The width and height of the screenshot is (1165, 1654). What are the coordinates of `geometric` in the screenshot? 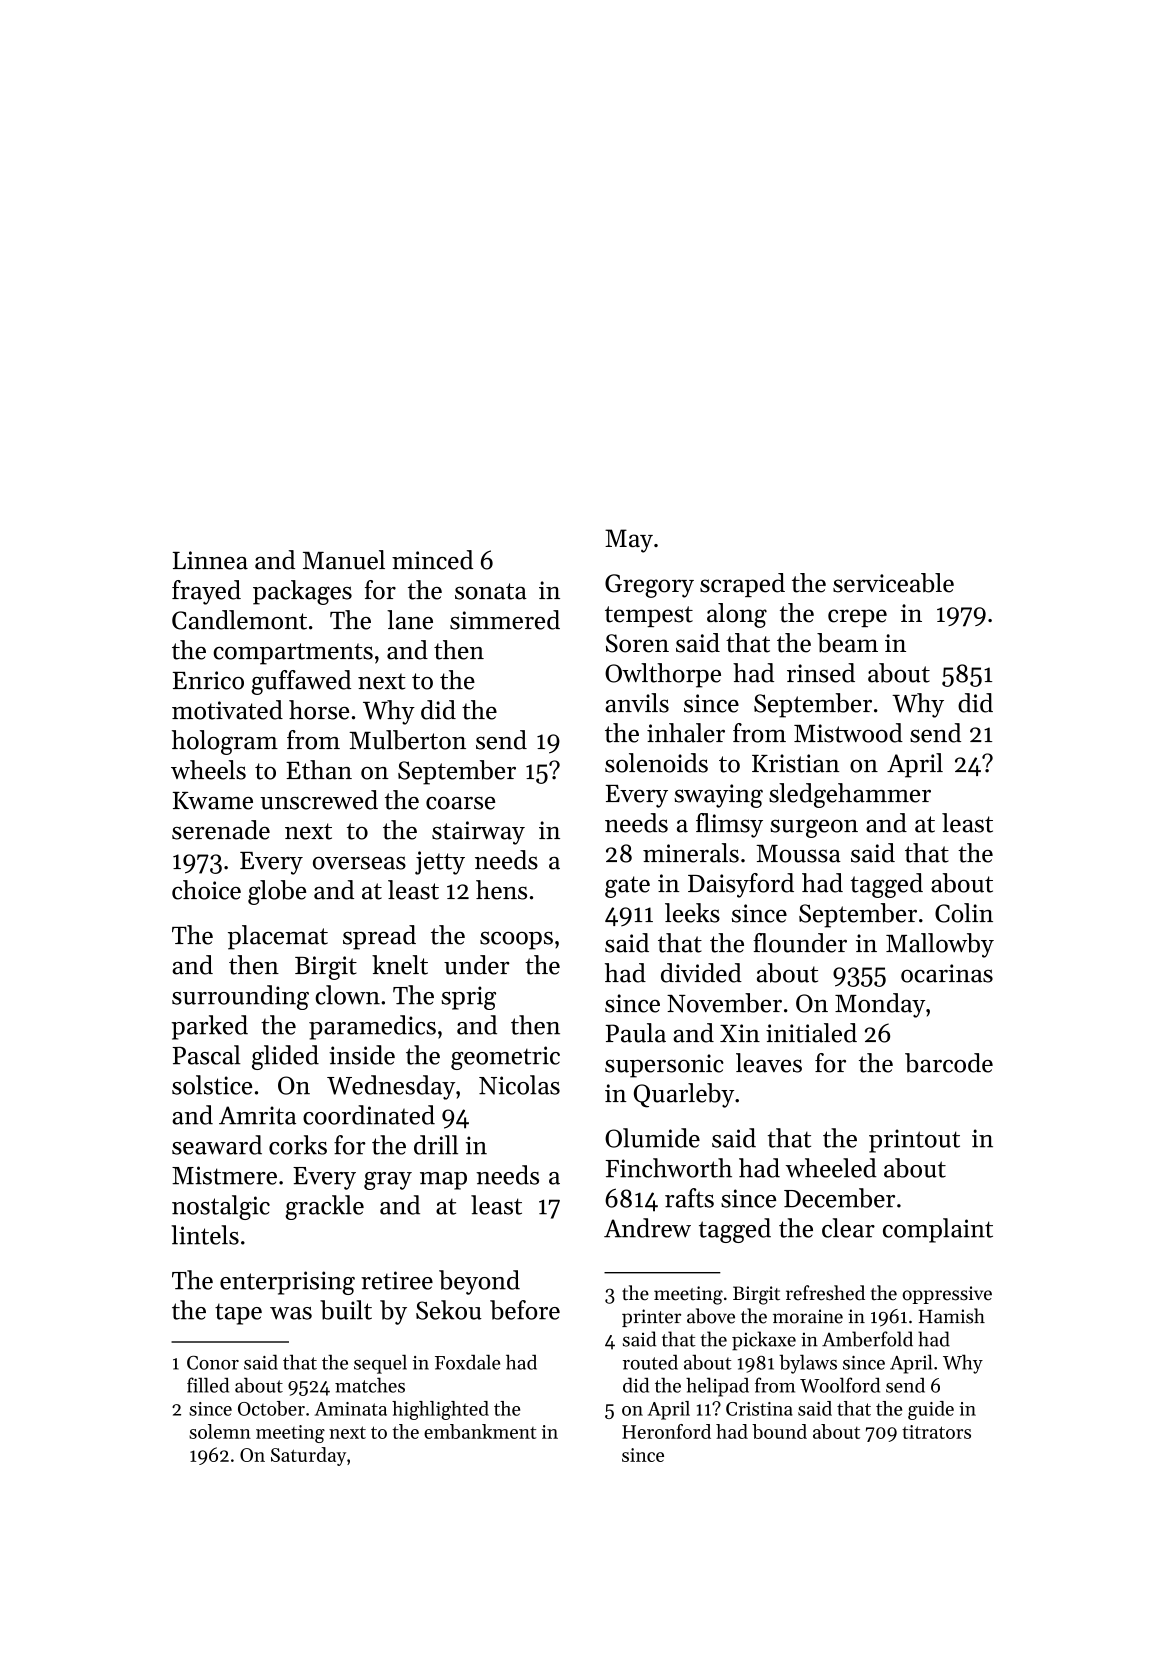 It's located at (505, 1058).
